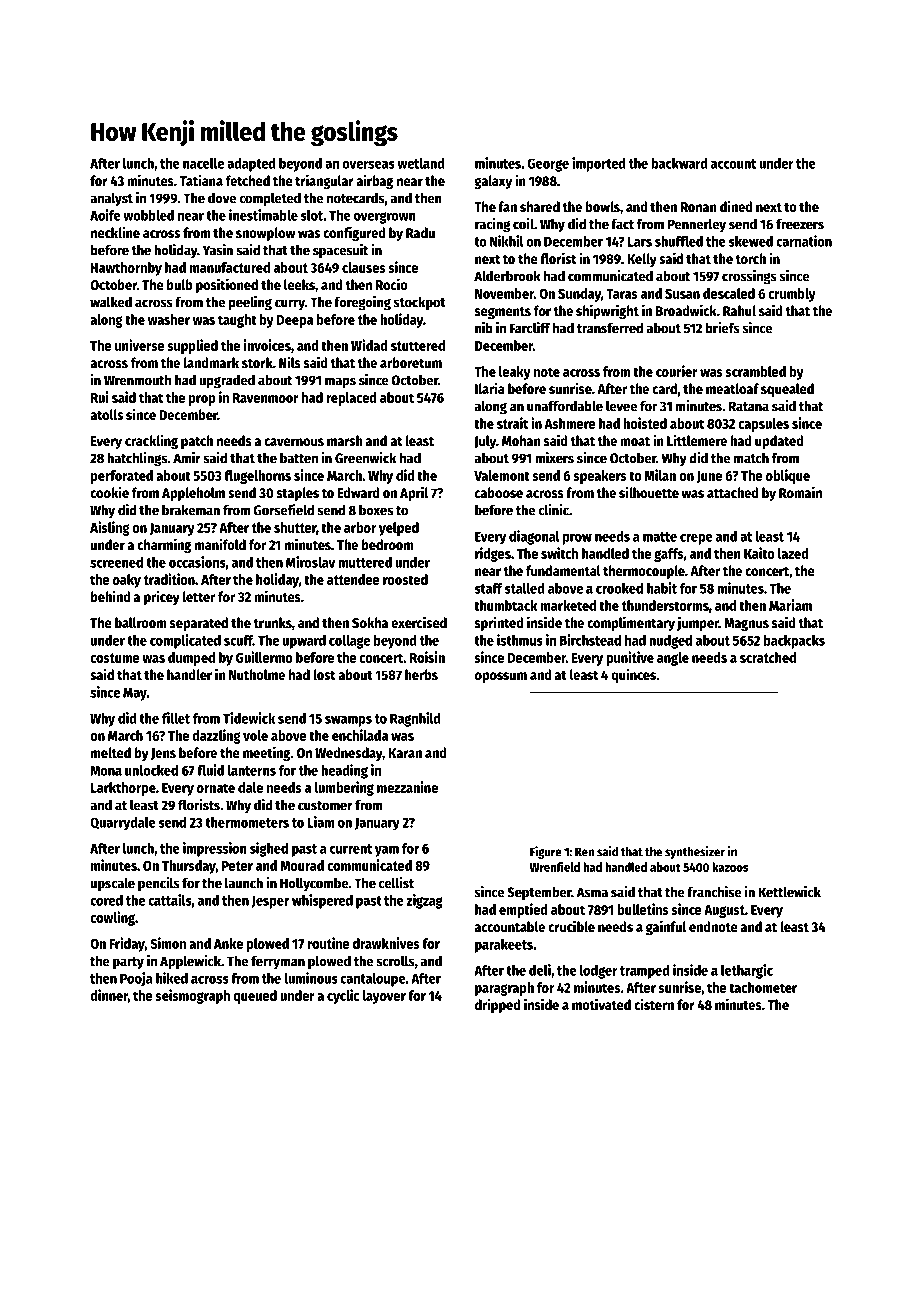  Describe the element at coordinates (227, 381) in the image. I see `upgraded` at that location.
